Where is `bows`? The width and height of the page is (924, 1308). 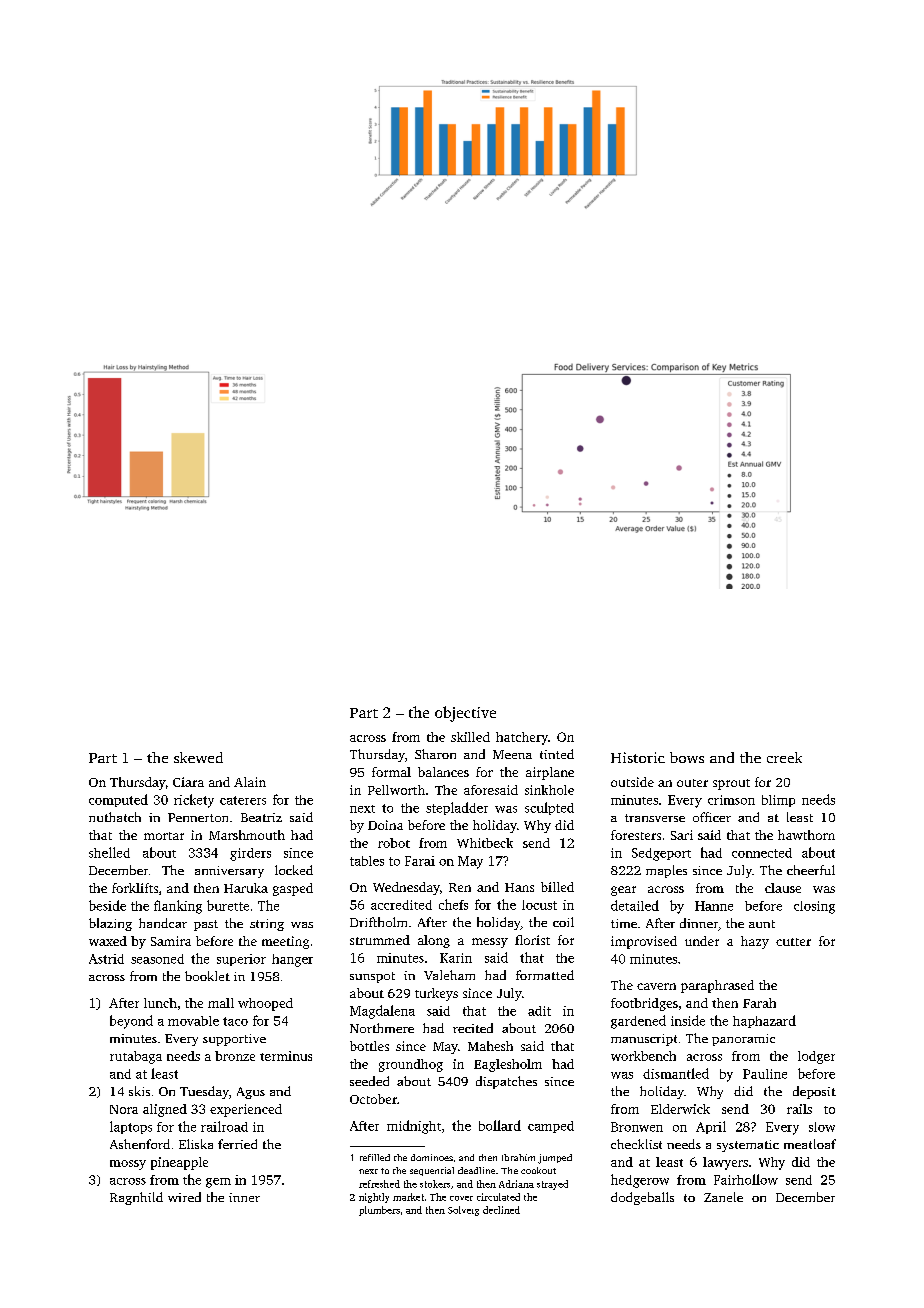 bows is located at coordinates (687, 757).
